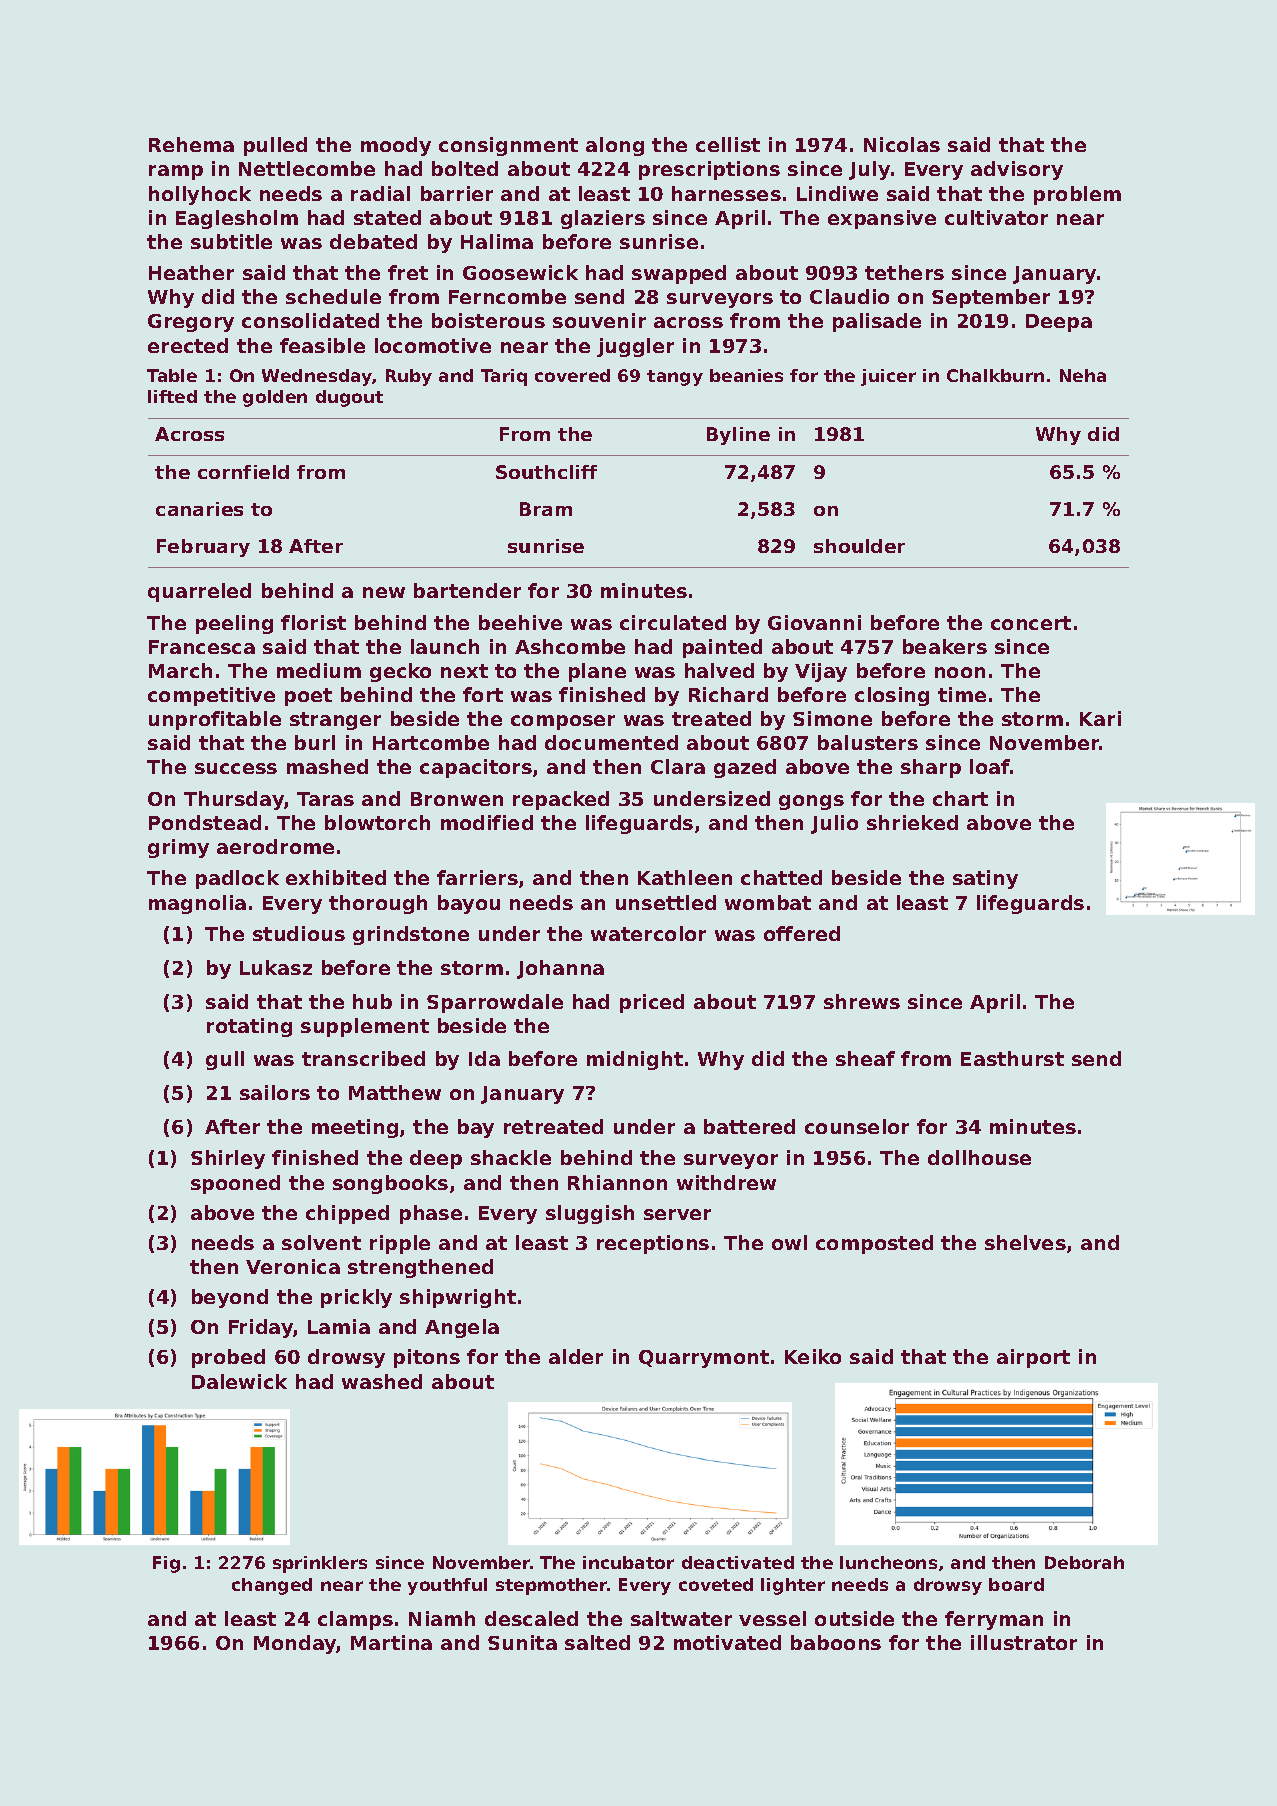  What do you see at coordinates (1077, 195) in the screenshot?
I see `problem` at bounding box center [1077, 195].
